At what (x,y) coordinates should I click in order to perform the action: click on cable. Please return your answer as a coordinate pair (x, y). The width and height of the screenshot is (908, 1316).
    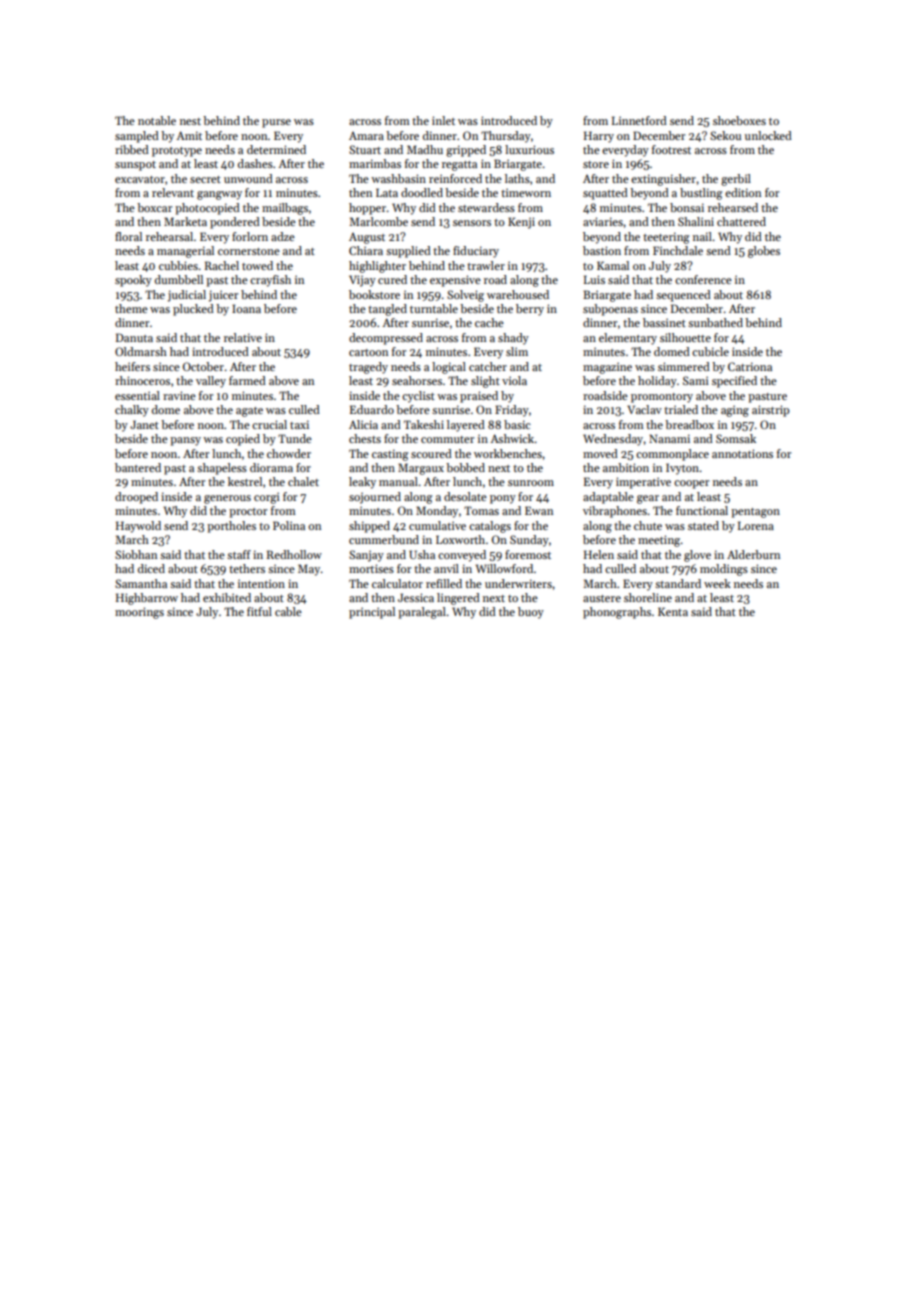
    Looking at the image, I should click on (288, 611).
